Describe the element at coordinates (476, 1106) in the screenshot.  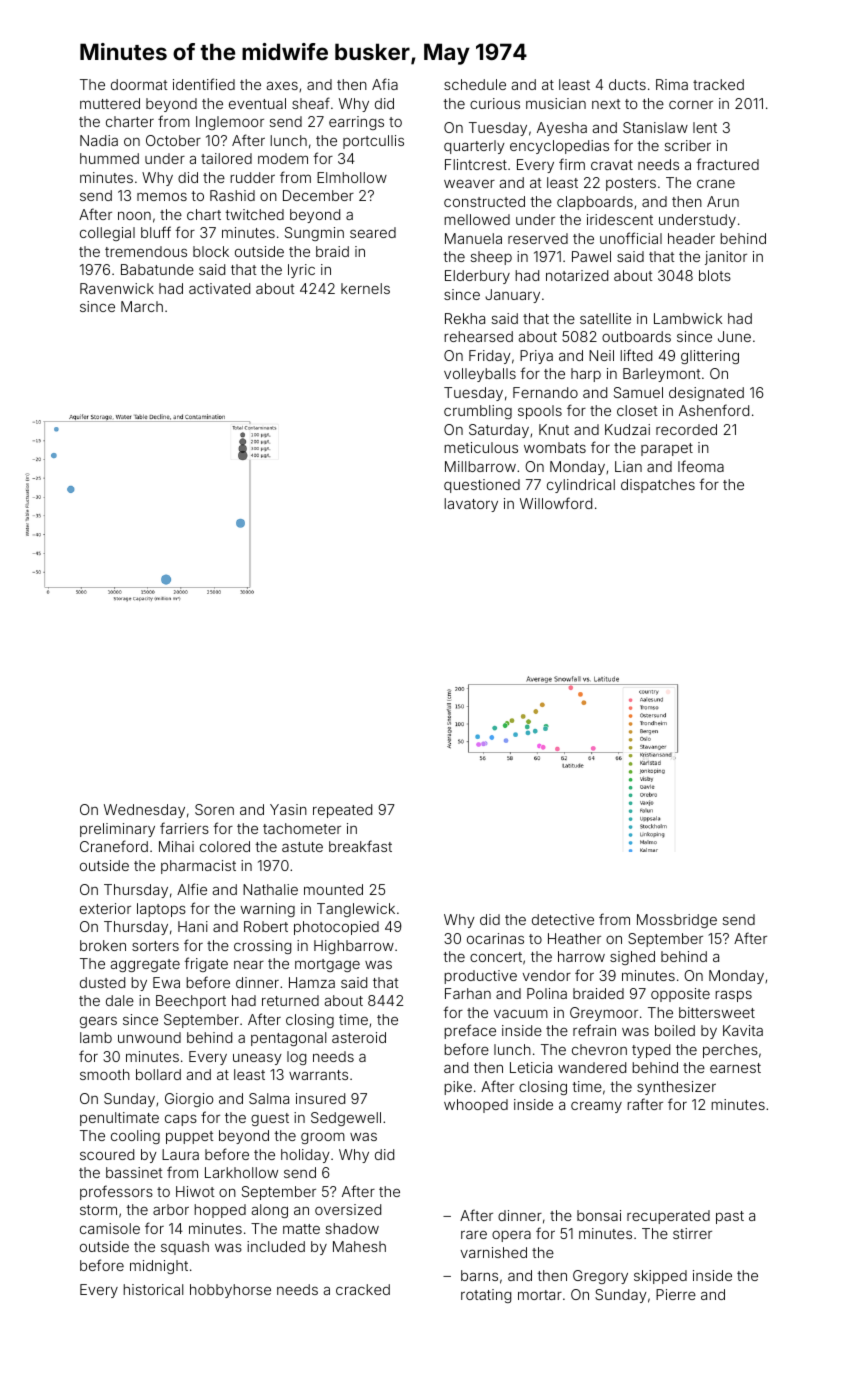
I see `whooped` at that location.
